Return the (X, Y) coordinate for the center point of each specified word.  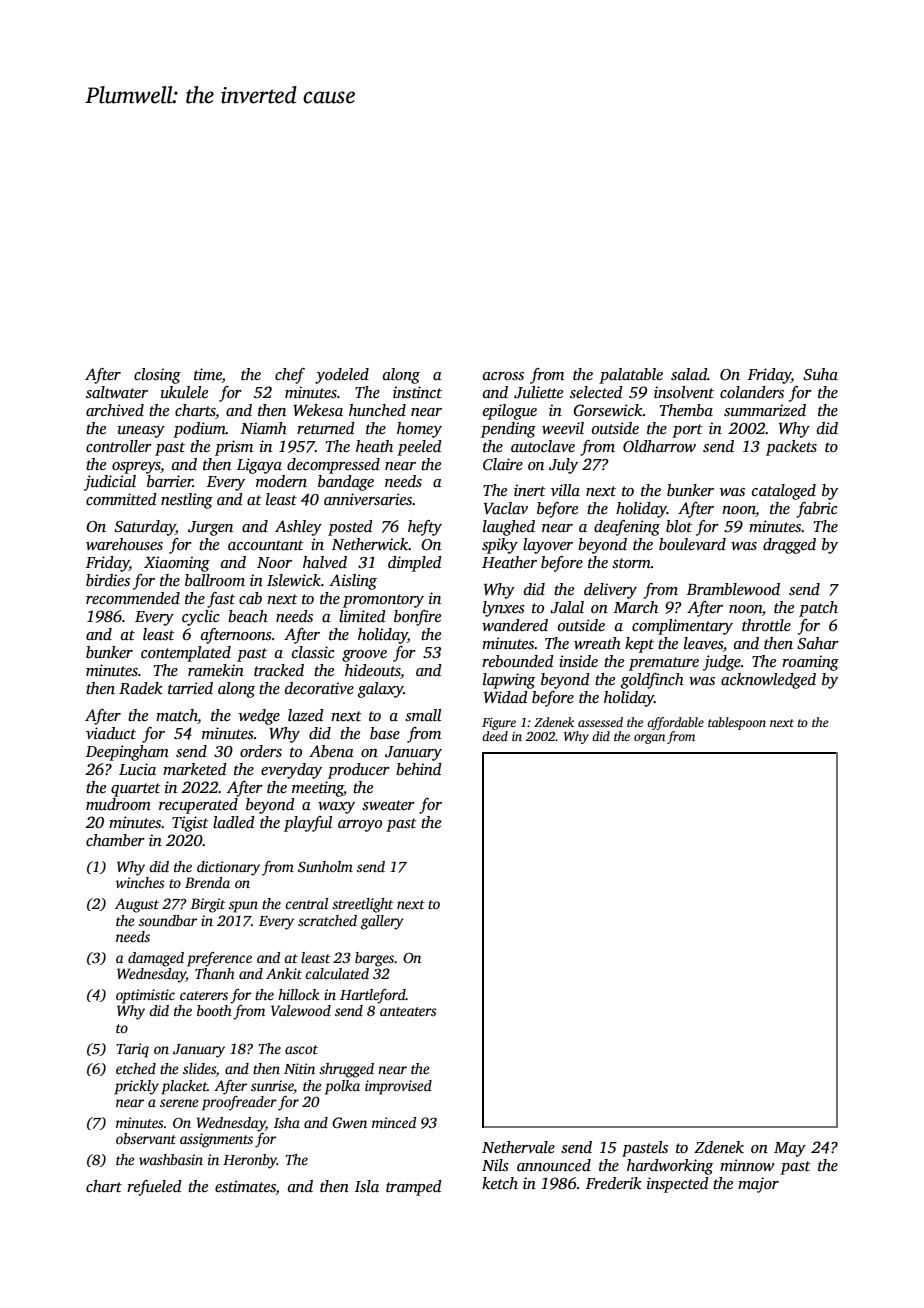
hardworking (670, 1167)
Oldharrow (659, 446)
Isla (367, 1186)
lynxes (504, 609)
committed (121, 499)
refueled (154, 1188)
